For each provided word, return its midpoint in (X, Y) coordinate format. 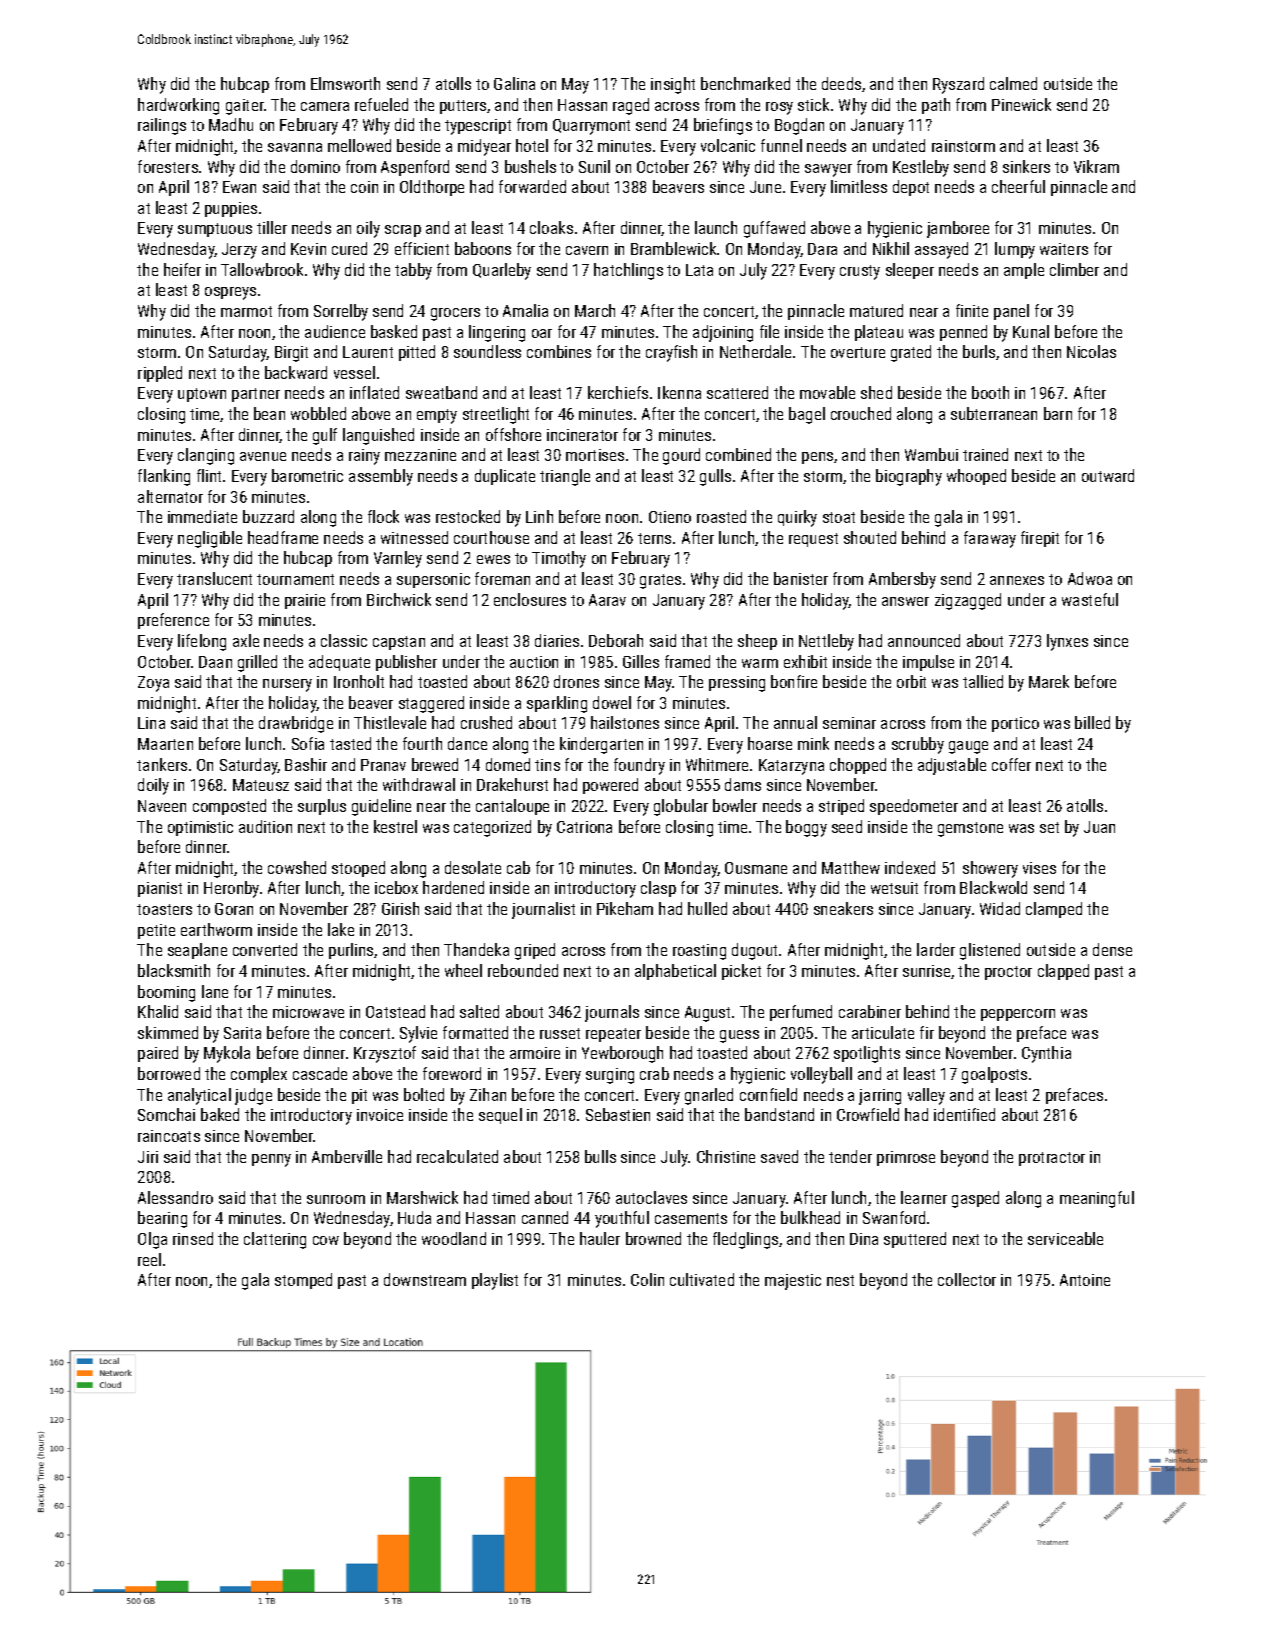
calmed (1013, 83)
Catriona (584, 827)
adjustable (952, 766)
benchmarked (745, 83)
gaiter (245, 107)
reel (149, 1259)
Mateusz (261, 785)
